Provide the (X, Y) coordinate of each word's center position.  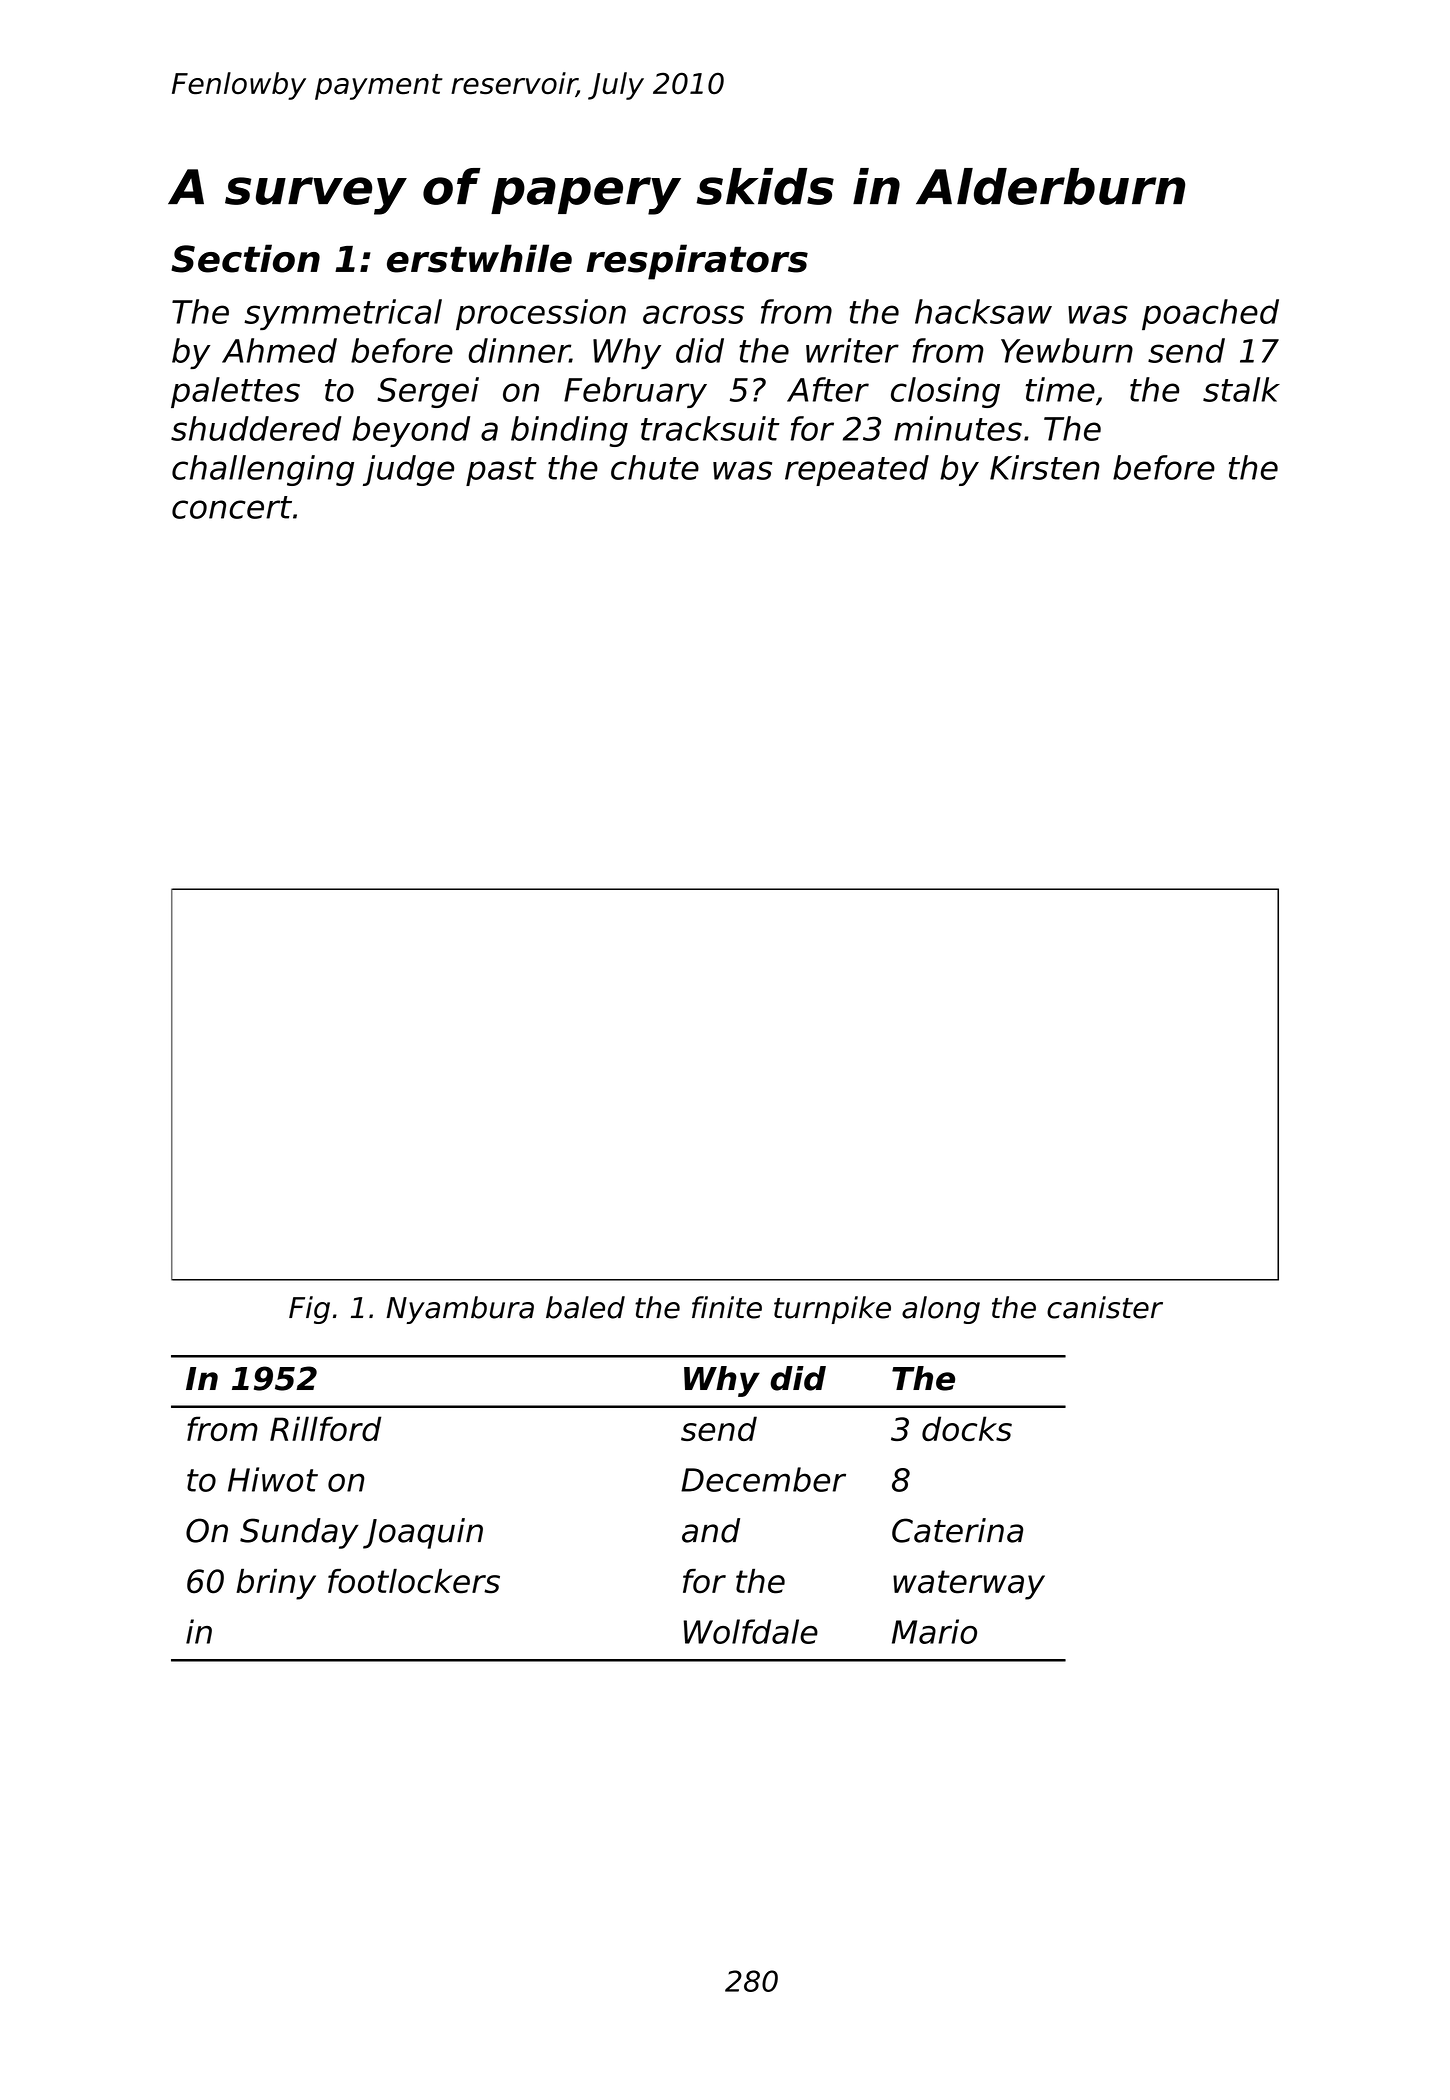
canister (1105, 1307)
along (941, 1310)
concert (232, 507)
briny (276, 1584)
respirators (697, 262)
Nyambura (460, 1310)
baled (585, 1307)
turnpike (832, 1310)
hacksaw (983, 311)
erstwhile (479, 258)
